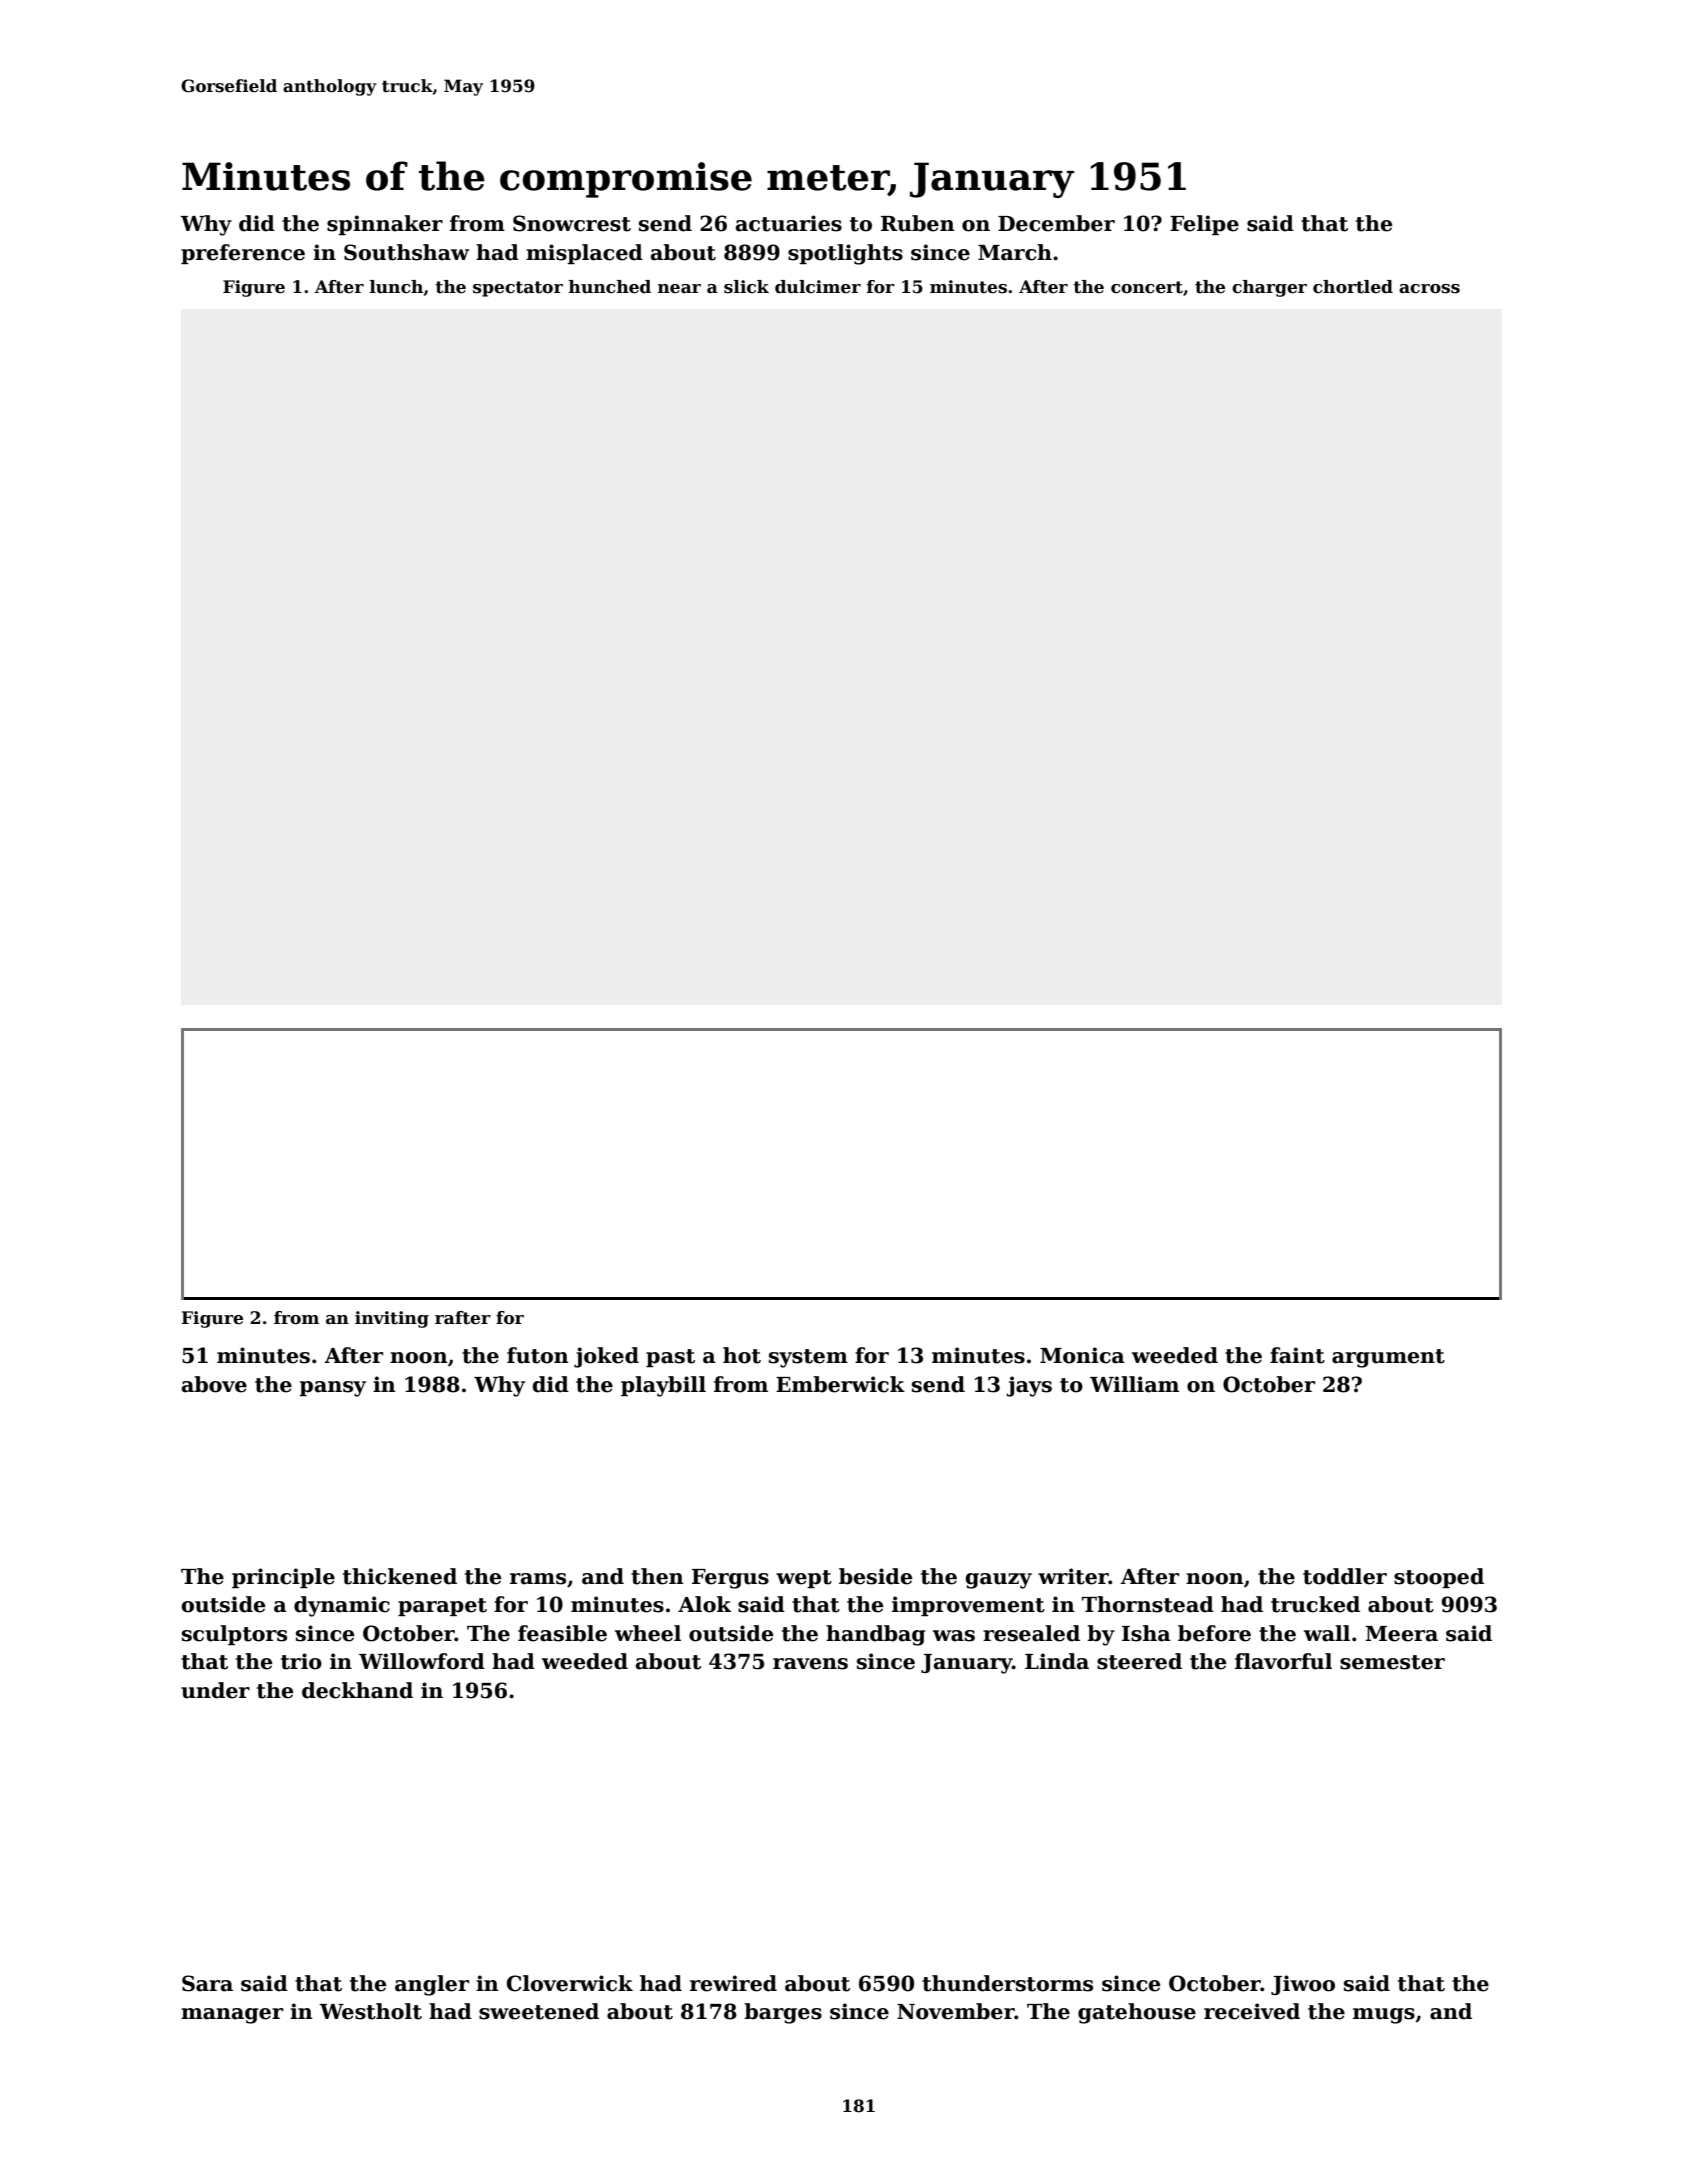  What do you see at coordinates (570, 1983) in the page?
I see `Cloverwick` at bounding box center [570, 1983].
